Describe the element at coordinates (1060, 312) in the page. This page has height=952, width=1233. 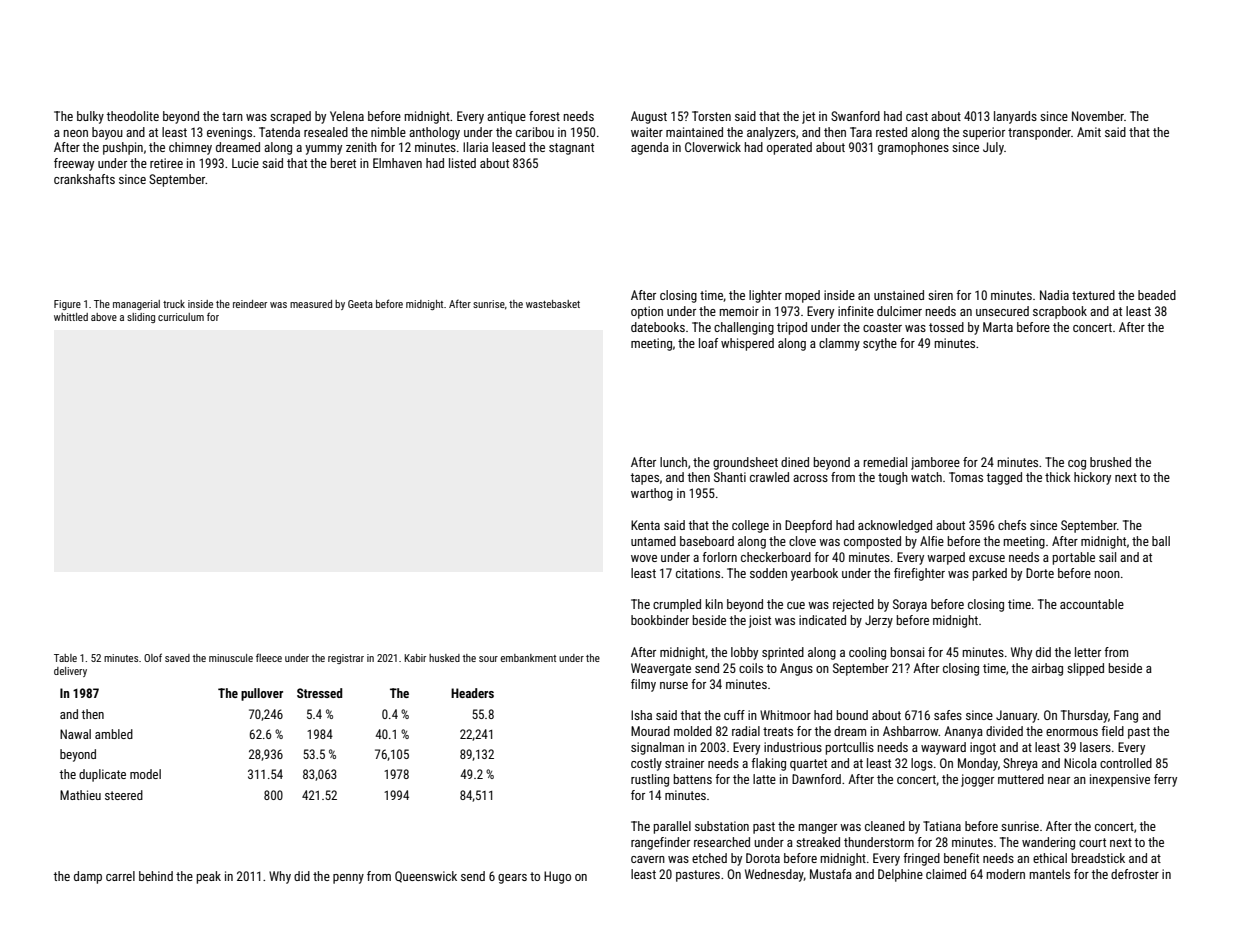
I see `scrapbook` at that location.
